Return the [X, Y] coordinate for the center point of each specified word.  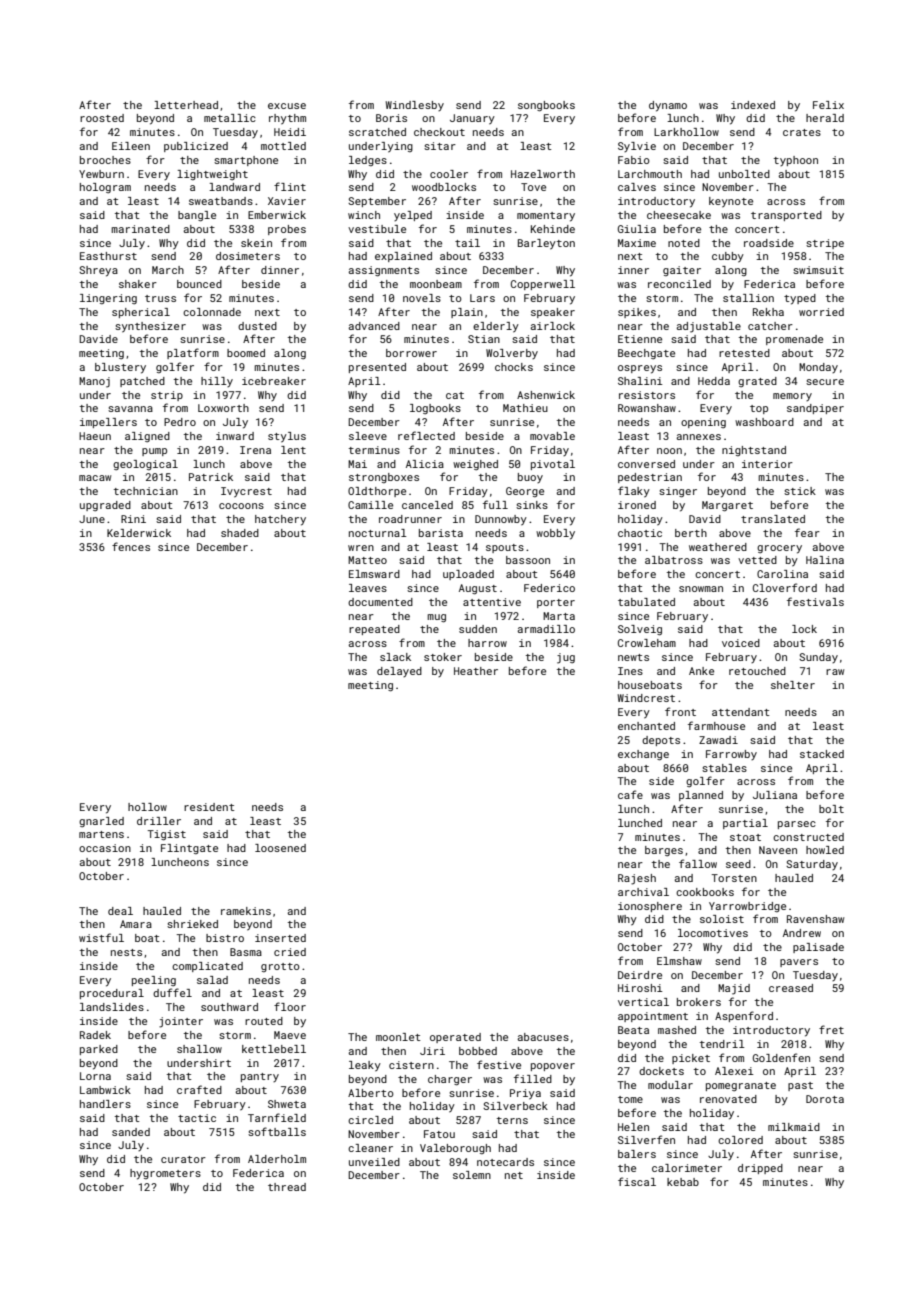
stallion [748, 298]
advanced [374, 326]
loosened [280, 848]
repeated [374, 630]
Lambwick [105, 1090]
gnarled [101, 822]
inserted [280, 938]
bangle [197, 216]
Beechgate [646, 354]
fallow [698, 863]
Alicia [425, 464]
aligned [147, 437]
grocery [779, 549]
